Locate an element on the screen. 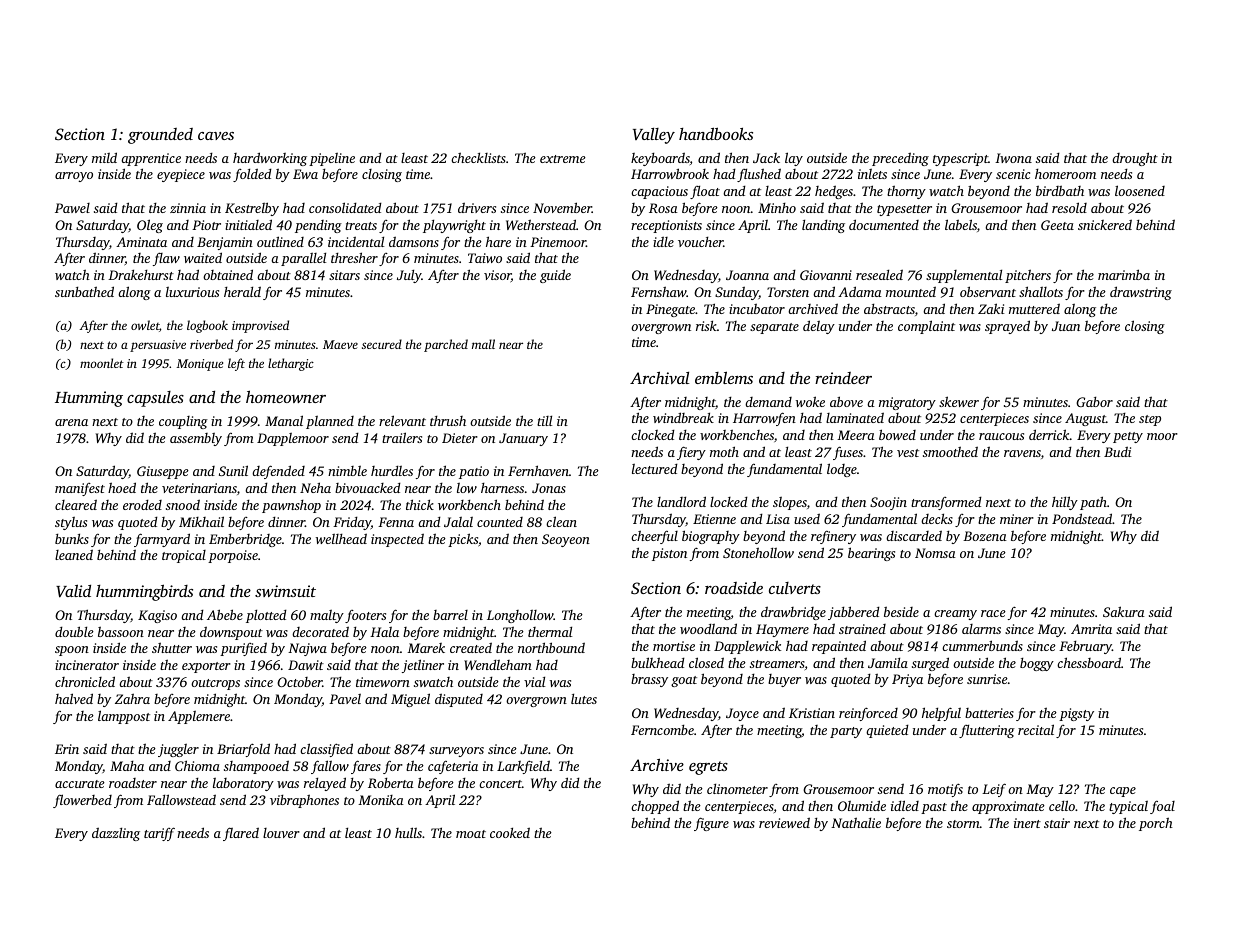 This screenshot has height=952, width=1233. spoon is located at coordinates (72, 651).
